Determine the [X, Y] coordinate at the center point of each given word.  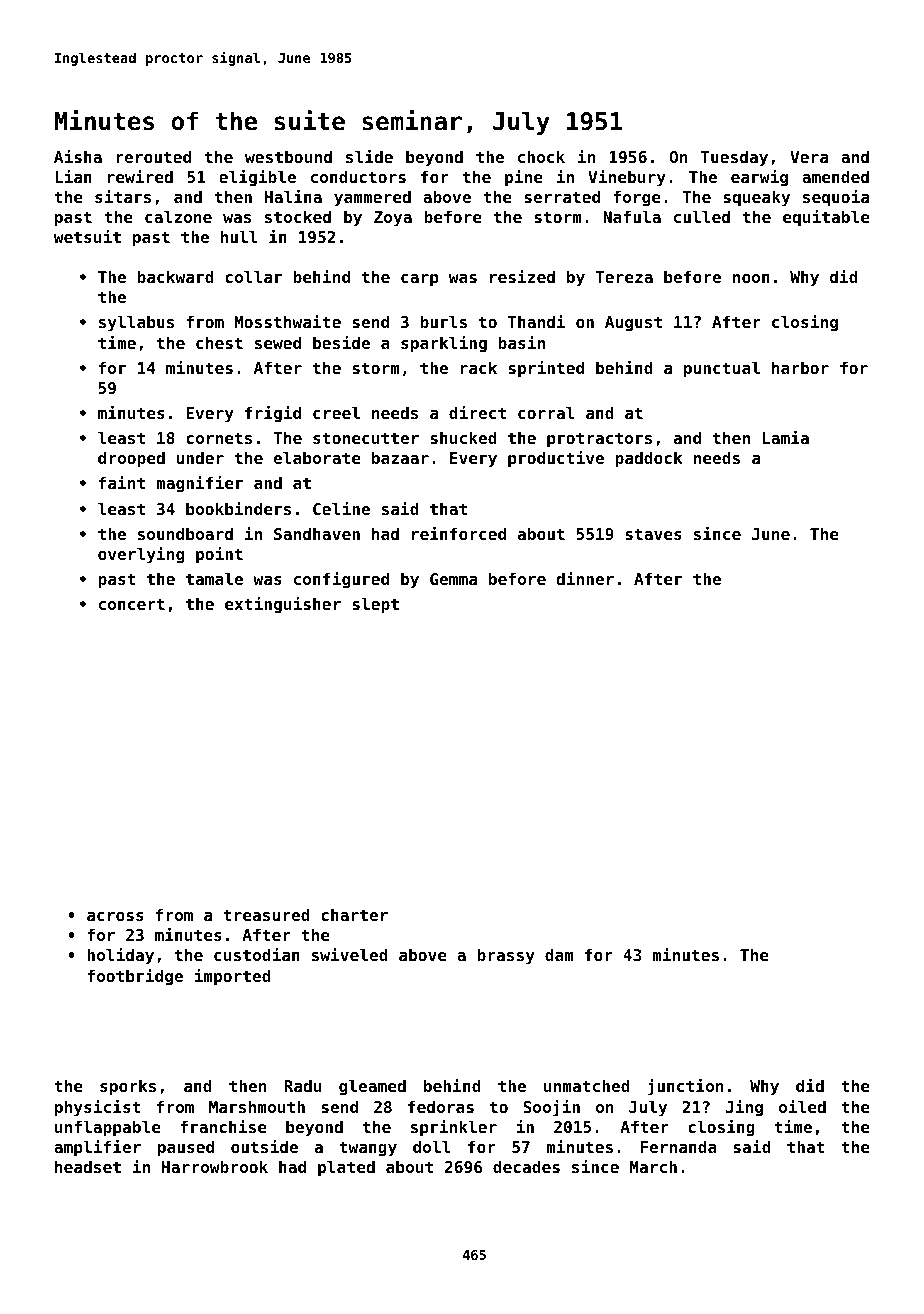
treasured [266, 914]
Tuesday [734, 158]
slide [369, 156]
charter [354, 914]
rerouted [153, 156]
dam [559, 954]
